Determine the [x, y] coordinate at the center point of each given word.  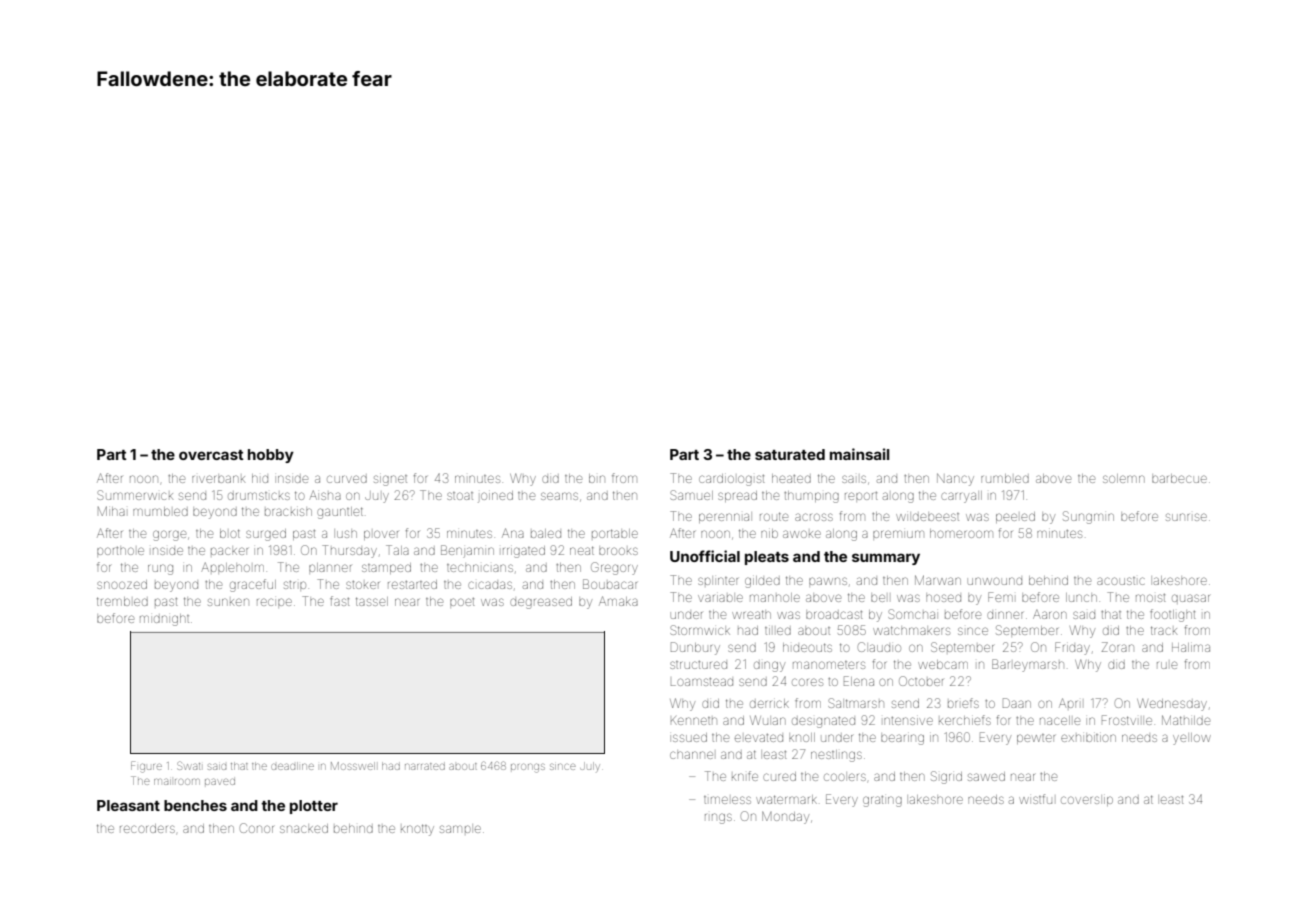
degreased [541, 603]
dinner [1005, 615]
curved [347, 479]
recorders [147, 828]
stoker [362, 585]
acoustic [1121, 581]
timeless [727, 800]
